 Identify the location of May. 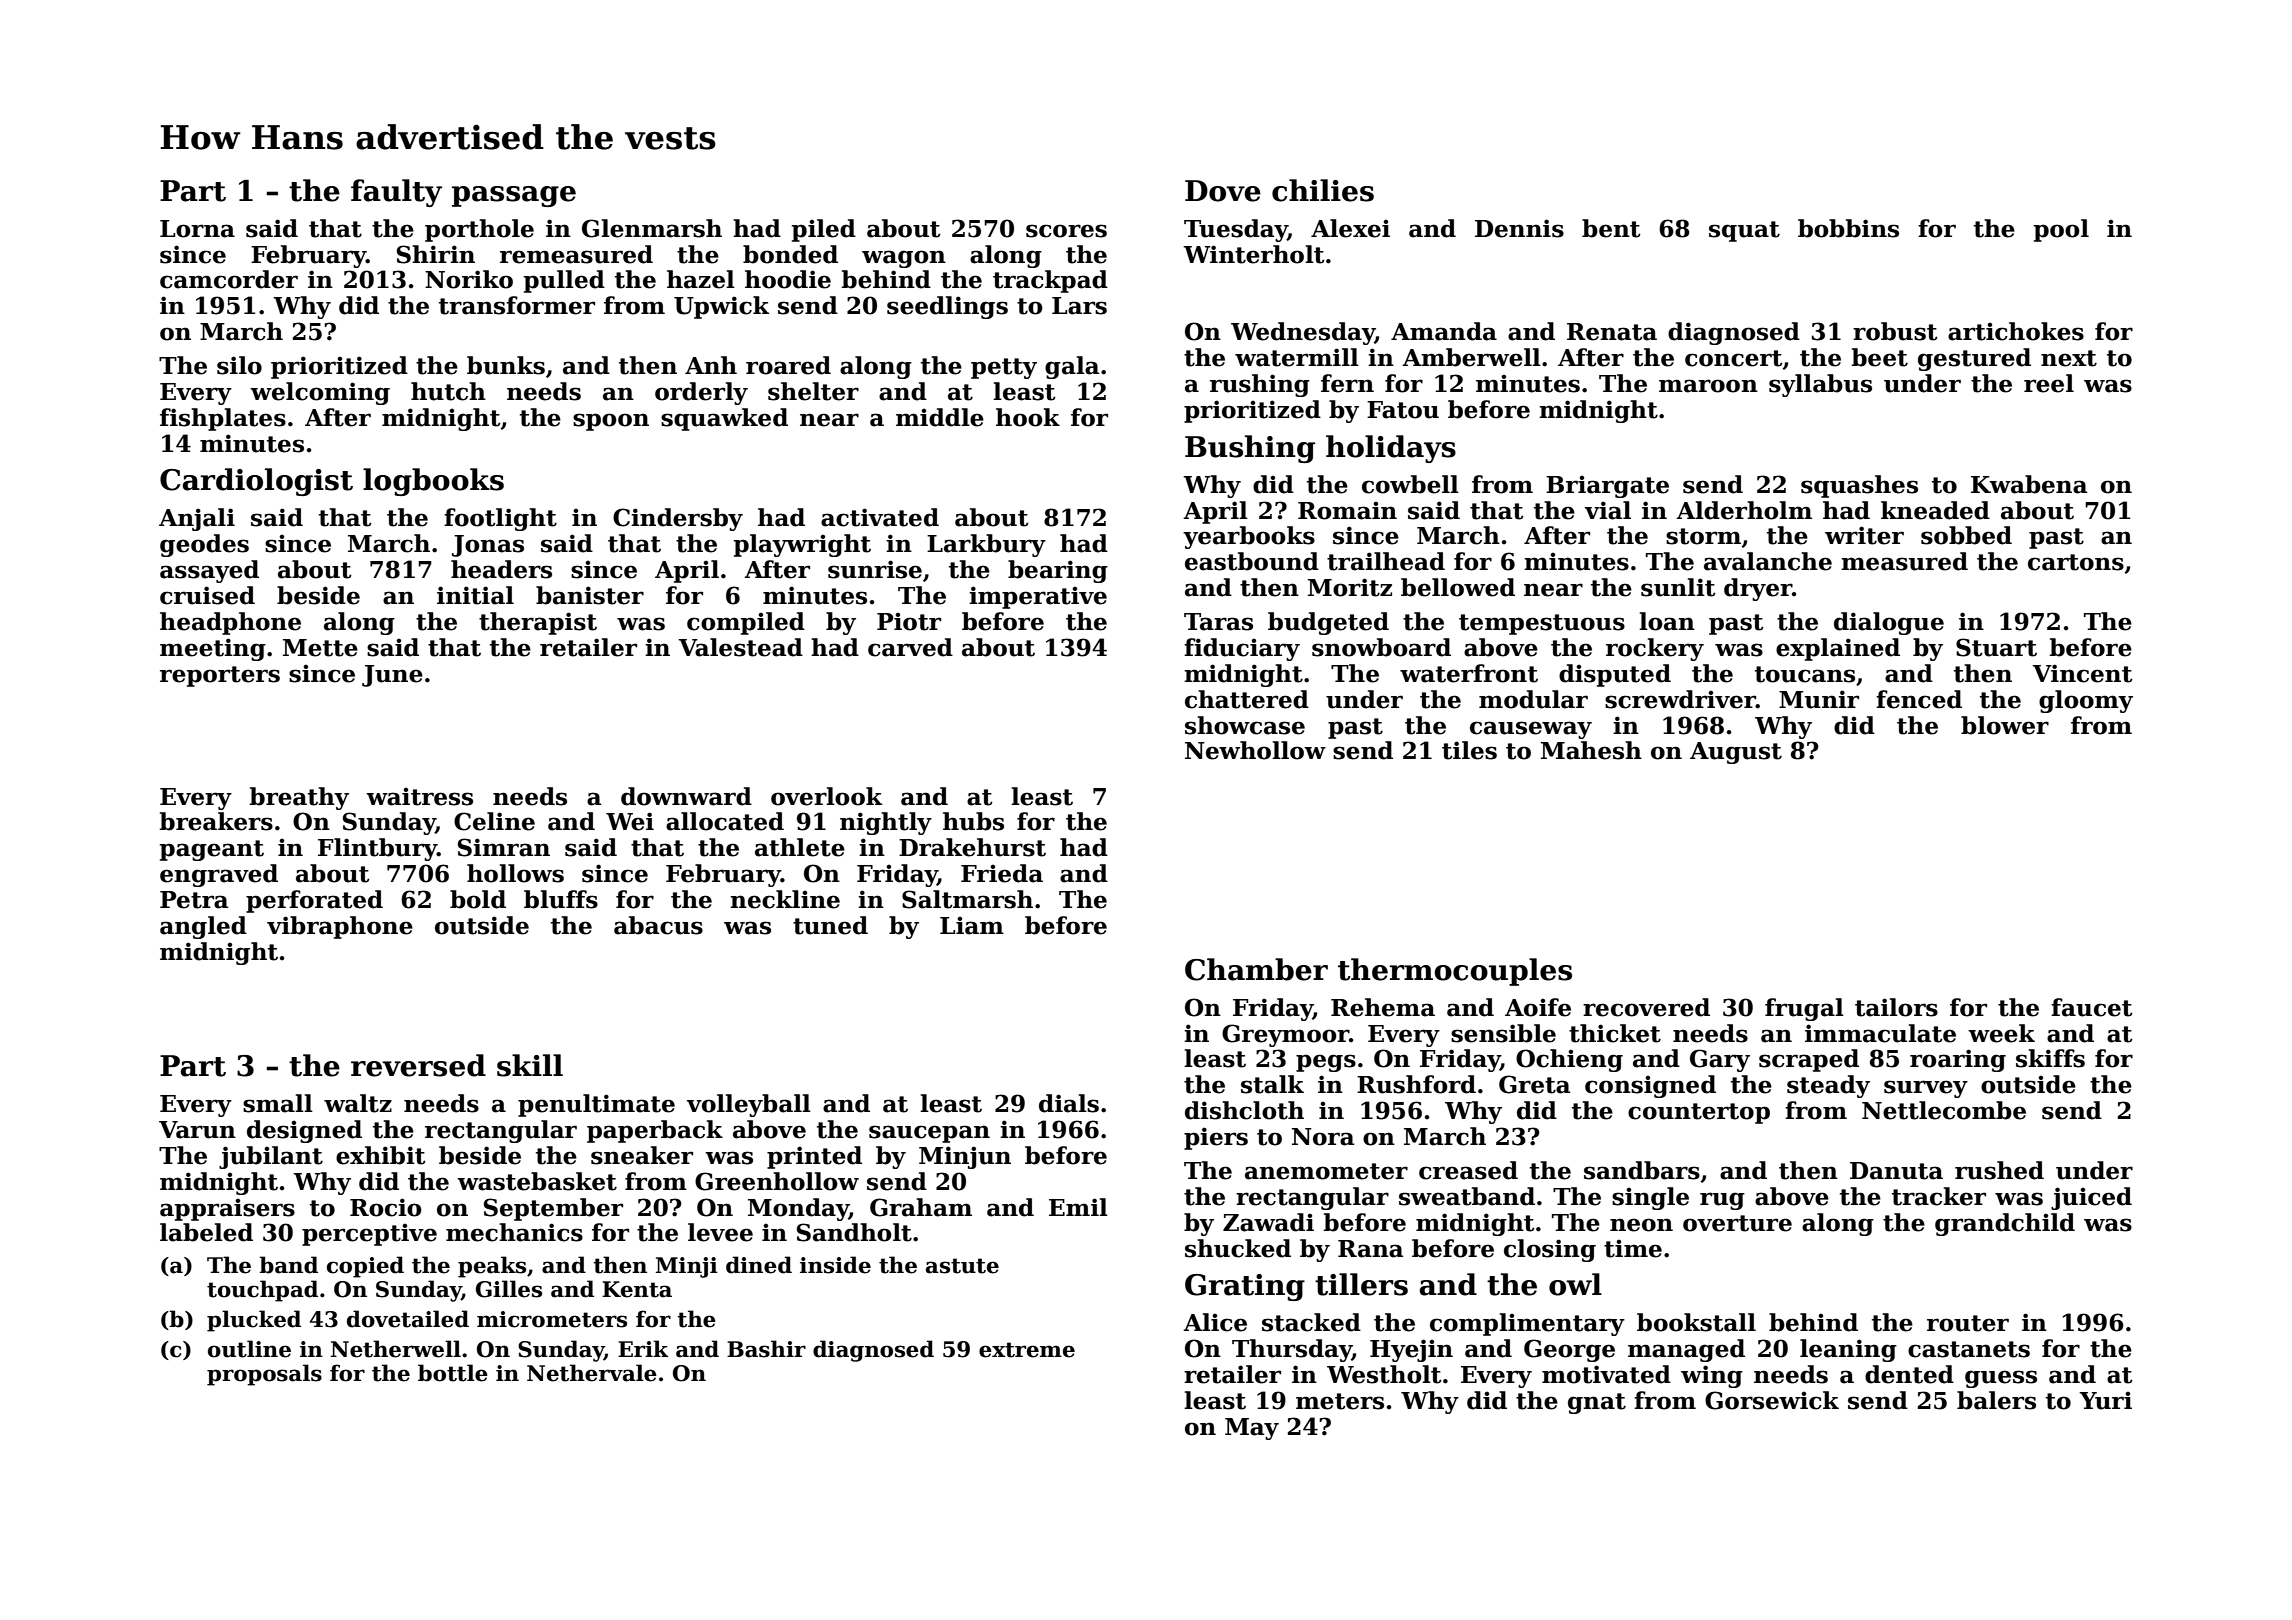
(1252, 1429).
